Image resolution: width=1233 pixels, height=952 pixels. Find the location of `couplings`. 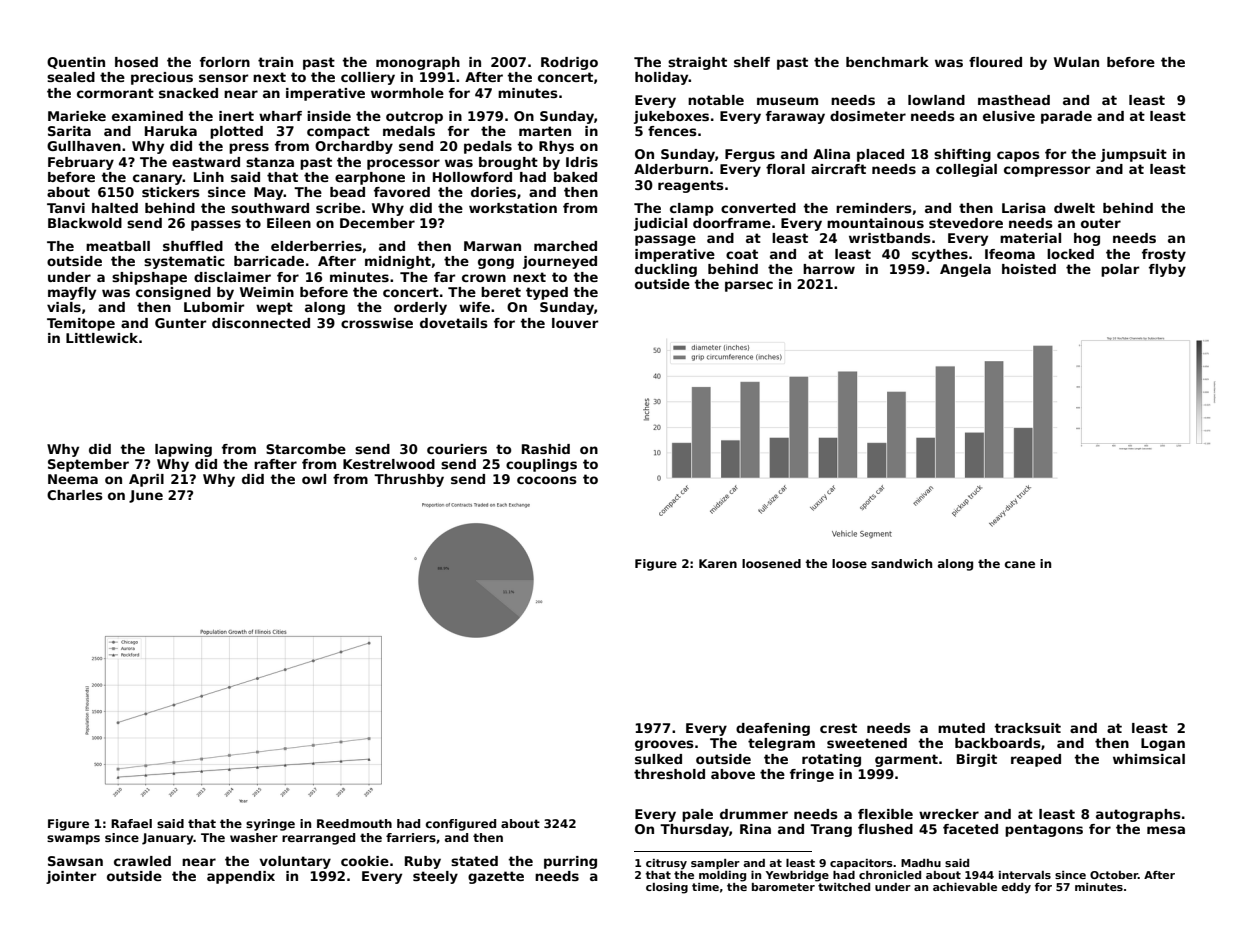

couplings is located at coordinates (541, 465).
